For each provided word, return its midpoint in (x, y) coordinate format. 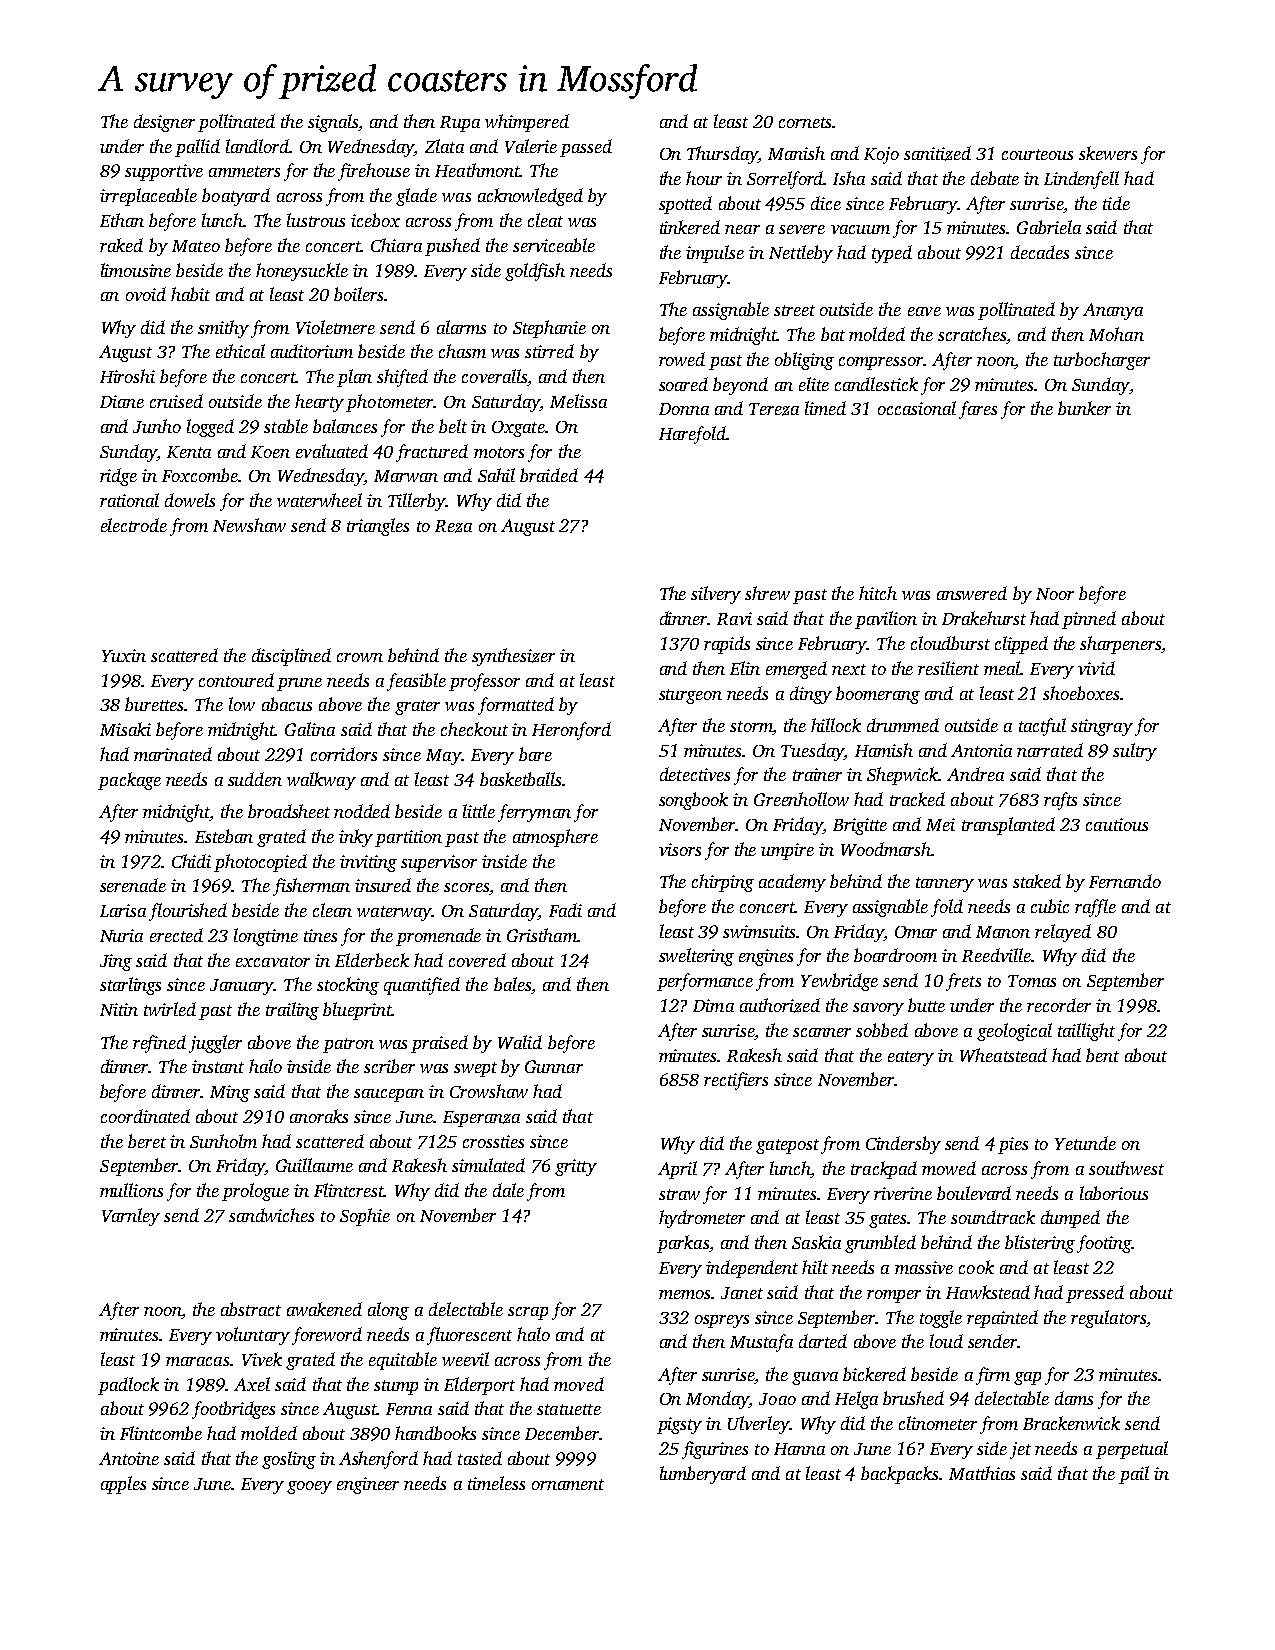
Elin (745, 668)
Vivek (262, 1359)
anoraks (319, 1116)
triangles (378, 527)
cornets (805, 122)
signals (333, 123)
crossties (493, 1141)
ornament (568, 1484)
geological (1014, 1032)
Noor (1055, 594)
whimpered (527, 123)
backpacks (899, 1475)
